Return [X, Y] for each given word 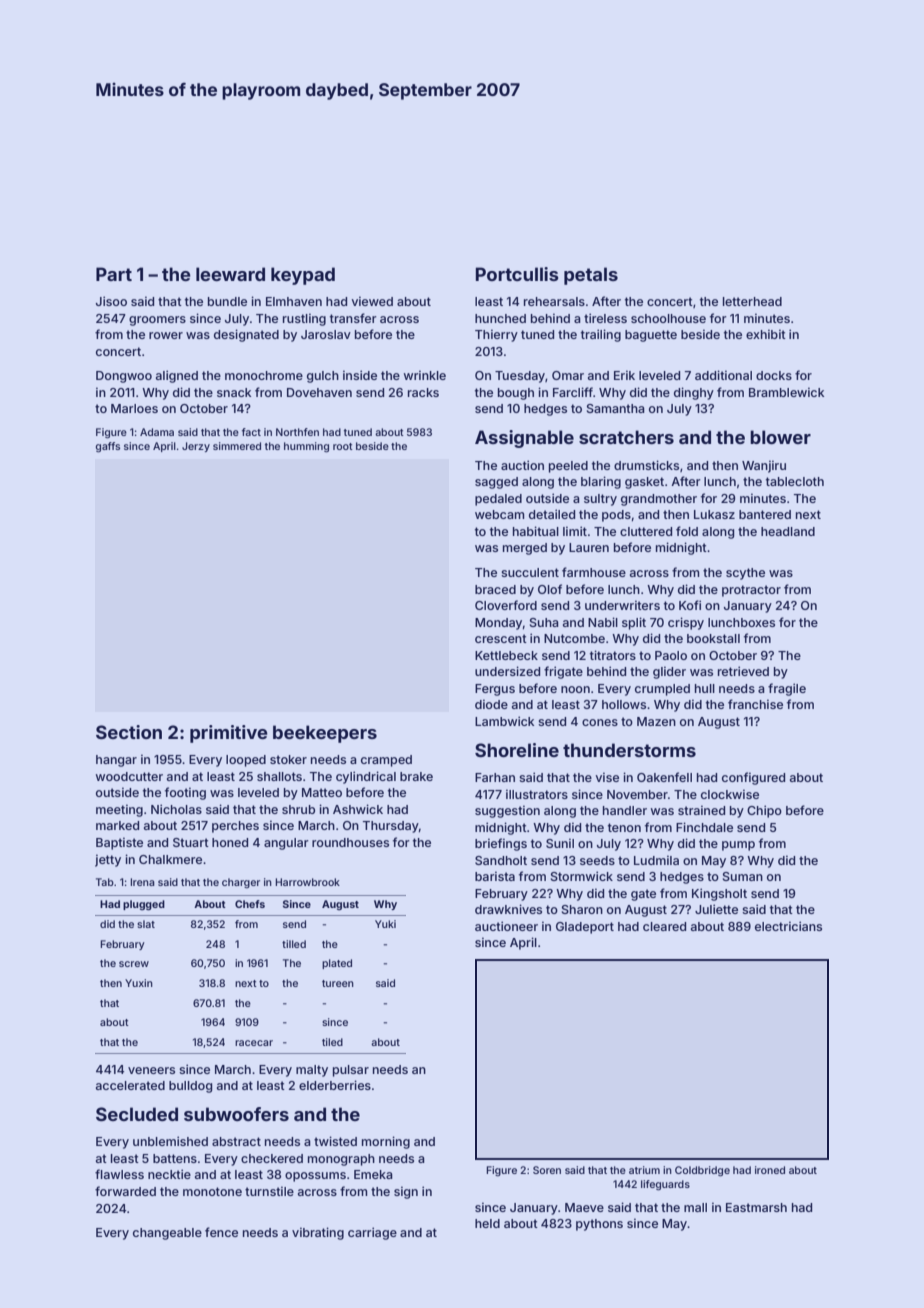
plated [337, 964]
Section [129, 732]
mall [695, 1207]
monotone [212, 1191]
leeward [230, 274]
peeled [568, 467]
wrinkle [425, 375]
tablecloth [795, 481]
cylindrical [366, 777]
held [487, 1223]
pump [738, 846]
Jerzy [196, 447]
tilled [294, 944]
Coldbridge [702, 1171]
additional [723, 375]
